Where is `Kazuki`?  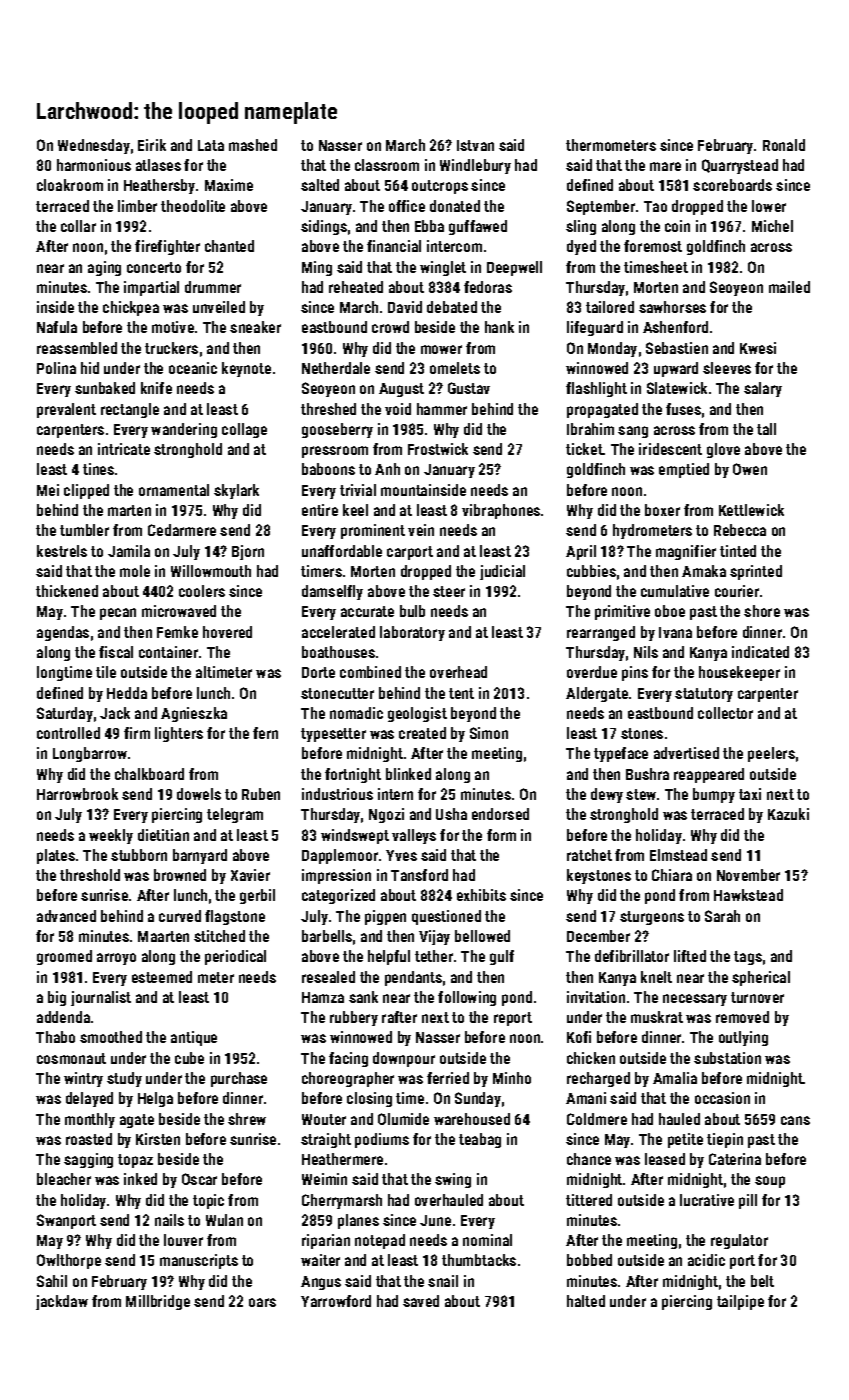
Kazuki is located at coordinates (788, 814).
